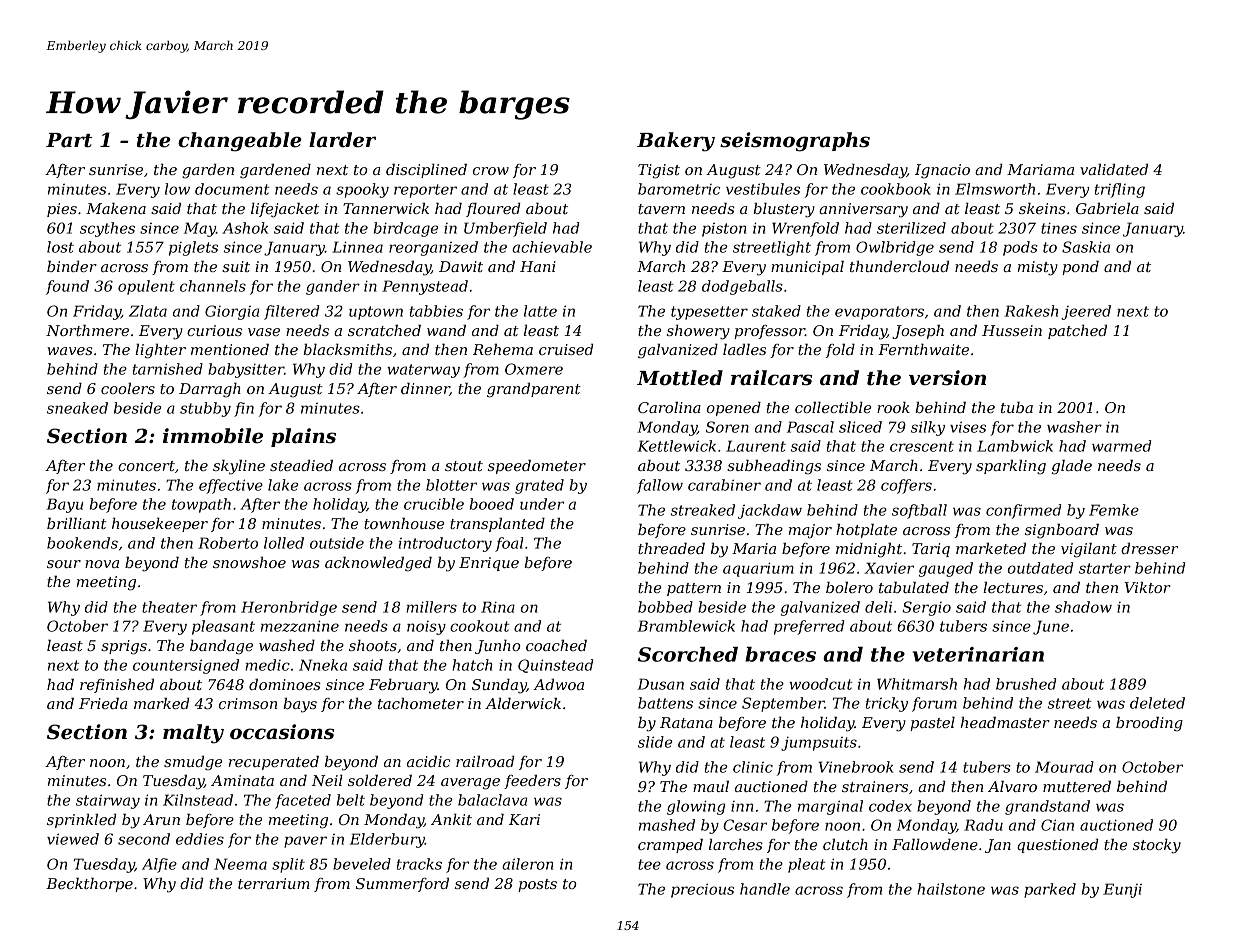  Describe the element at coordinates (676, 142) in the screenshot. I see `Bakery` at that location.
